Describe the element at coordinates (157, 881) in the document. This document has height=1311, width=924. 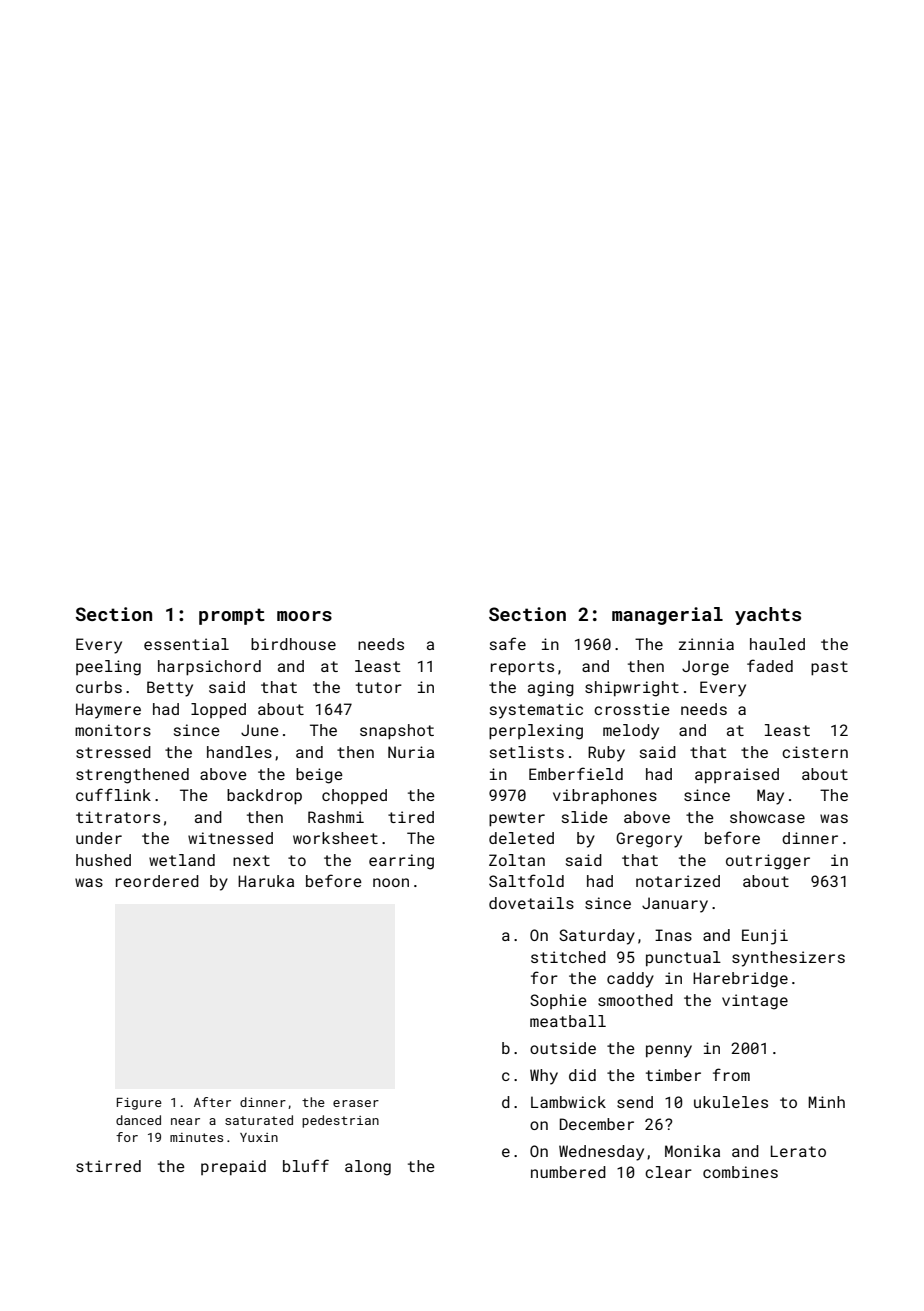
I see `reordered` at that location.
